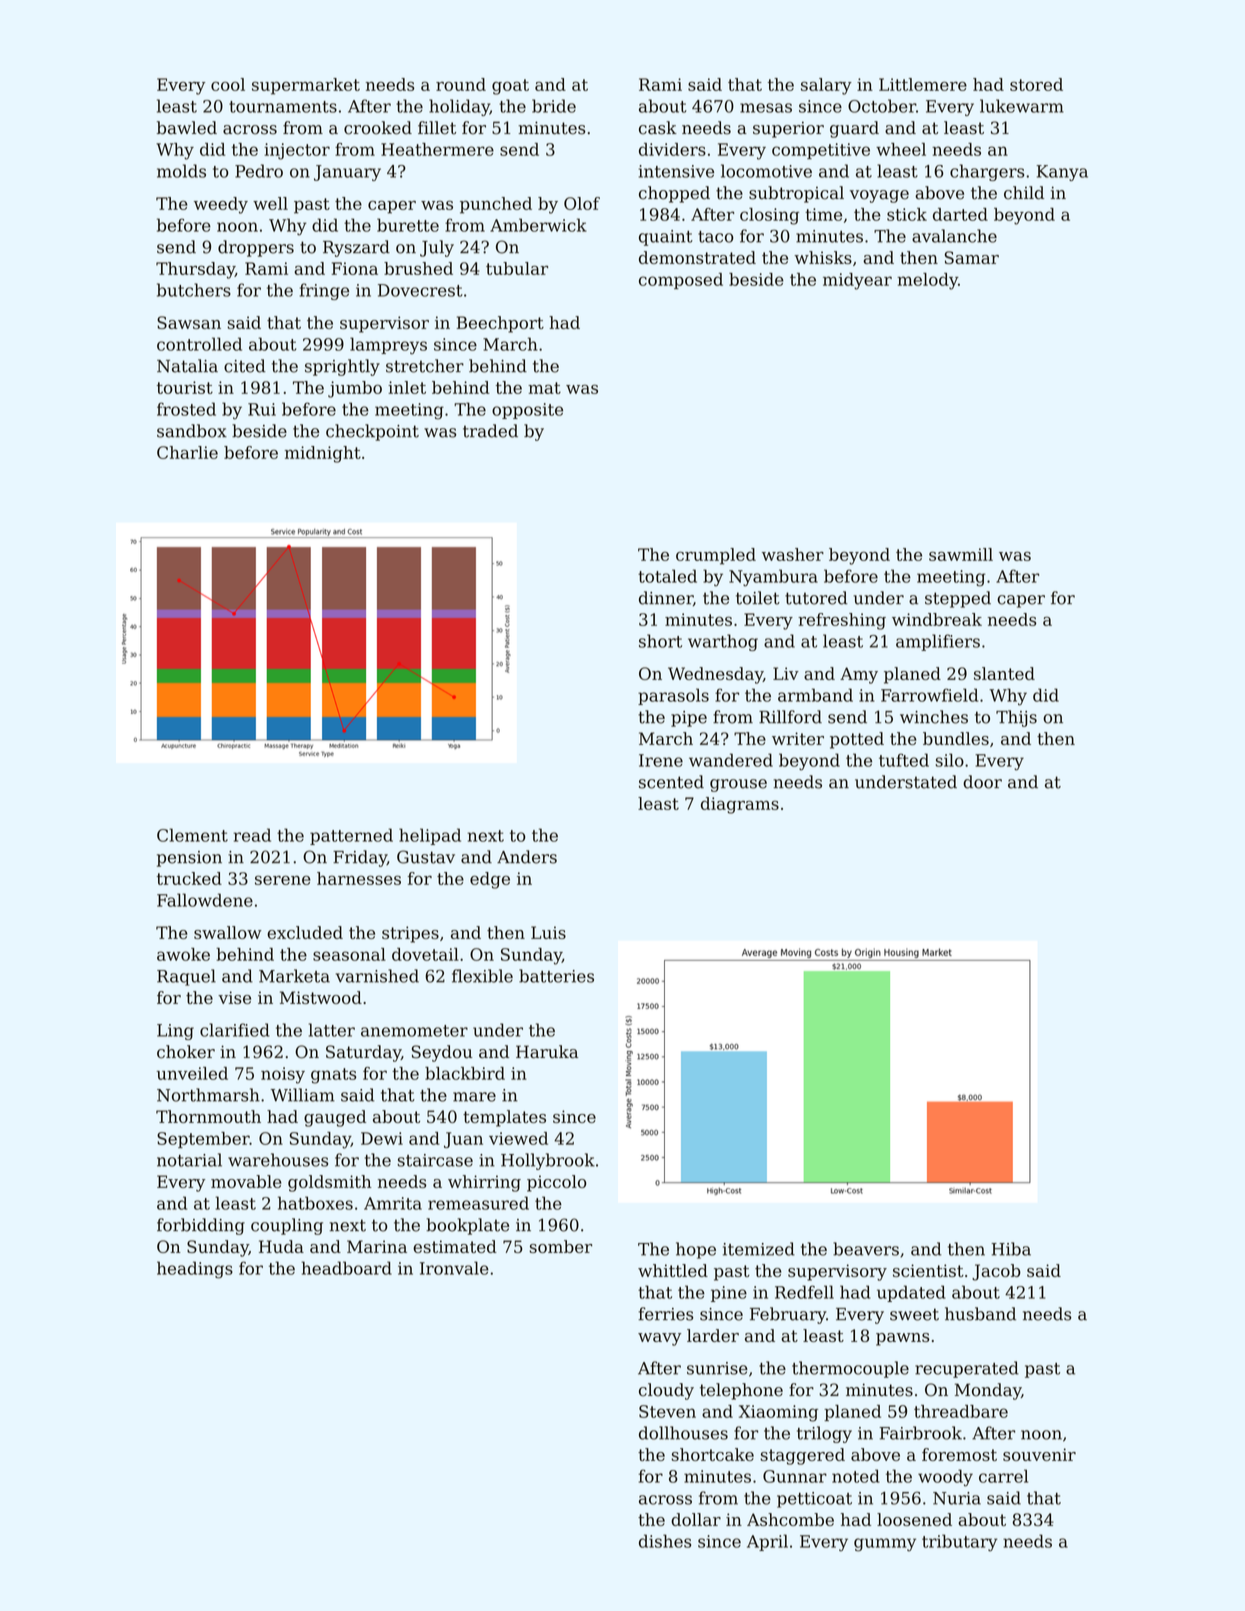 The width and height of the page is (1245, 1611). What do you see at coordinates (960, 214) in the page?
I see `darted` at bounding box center [960, 214].
